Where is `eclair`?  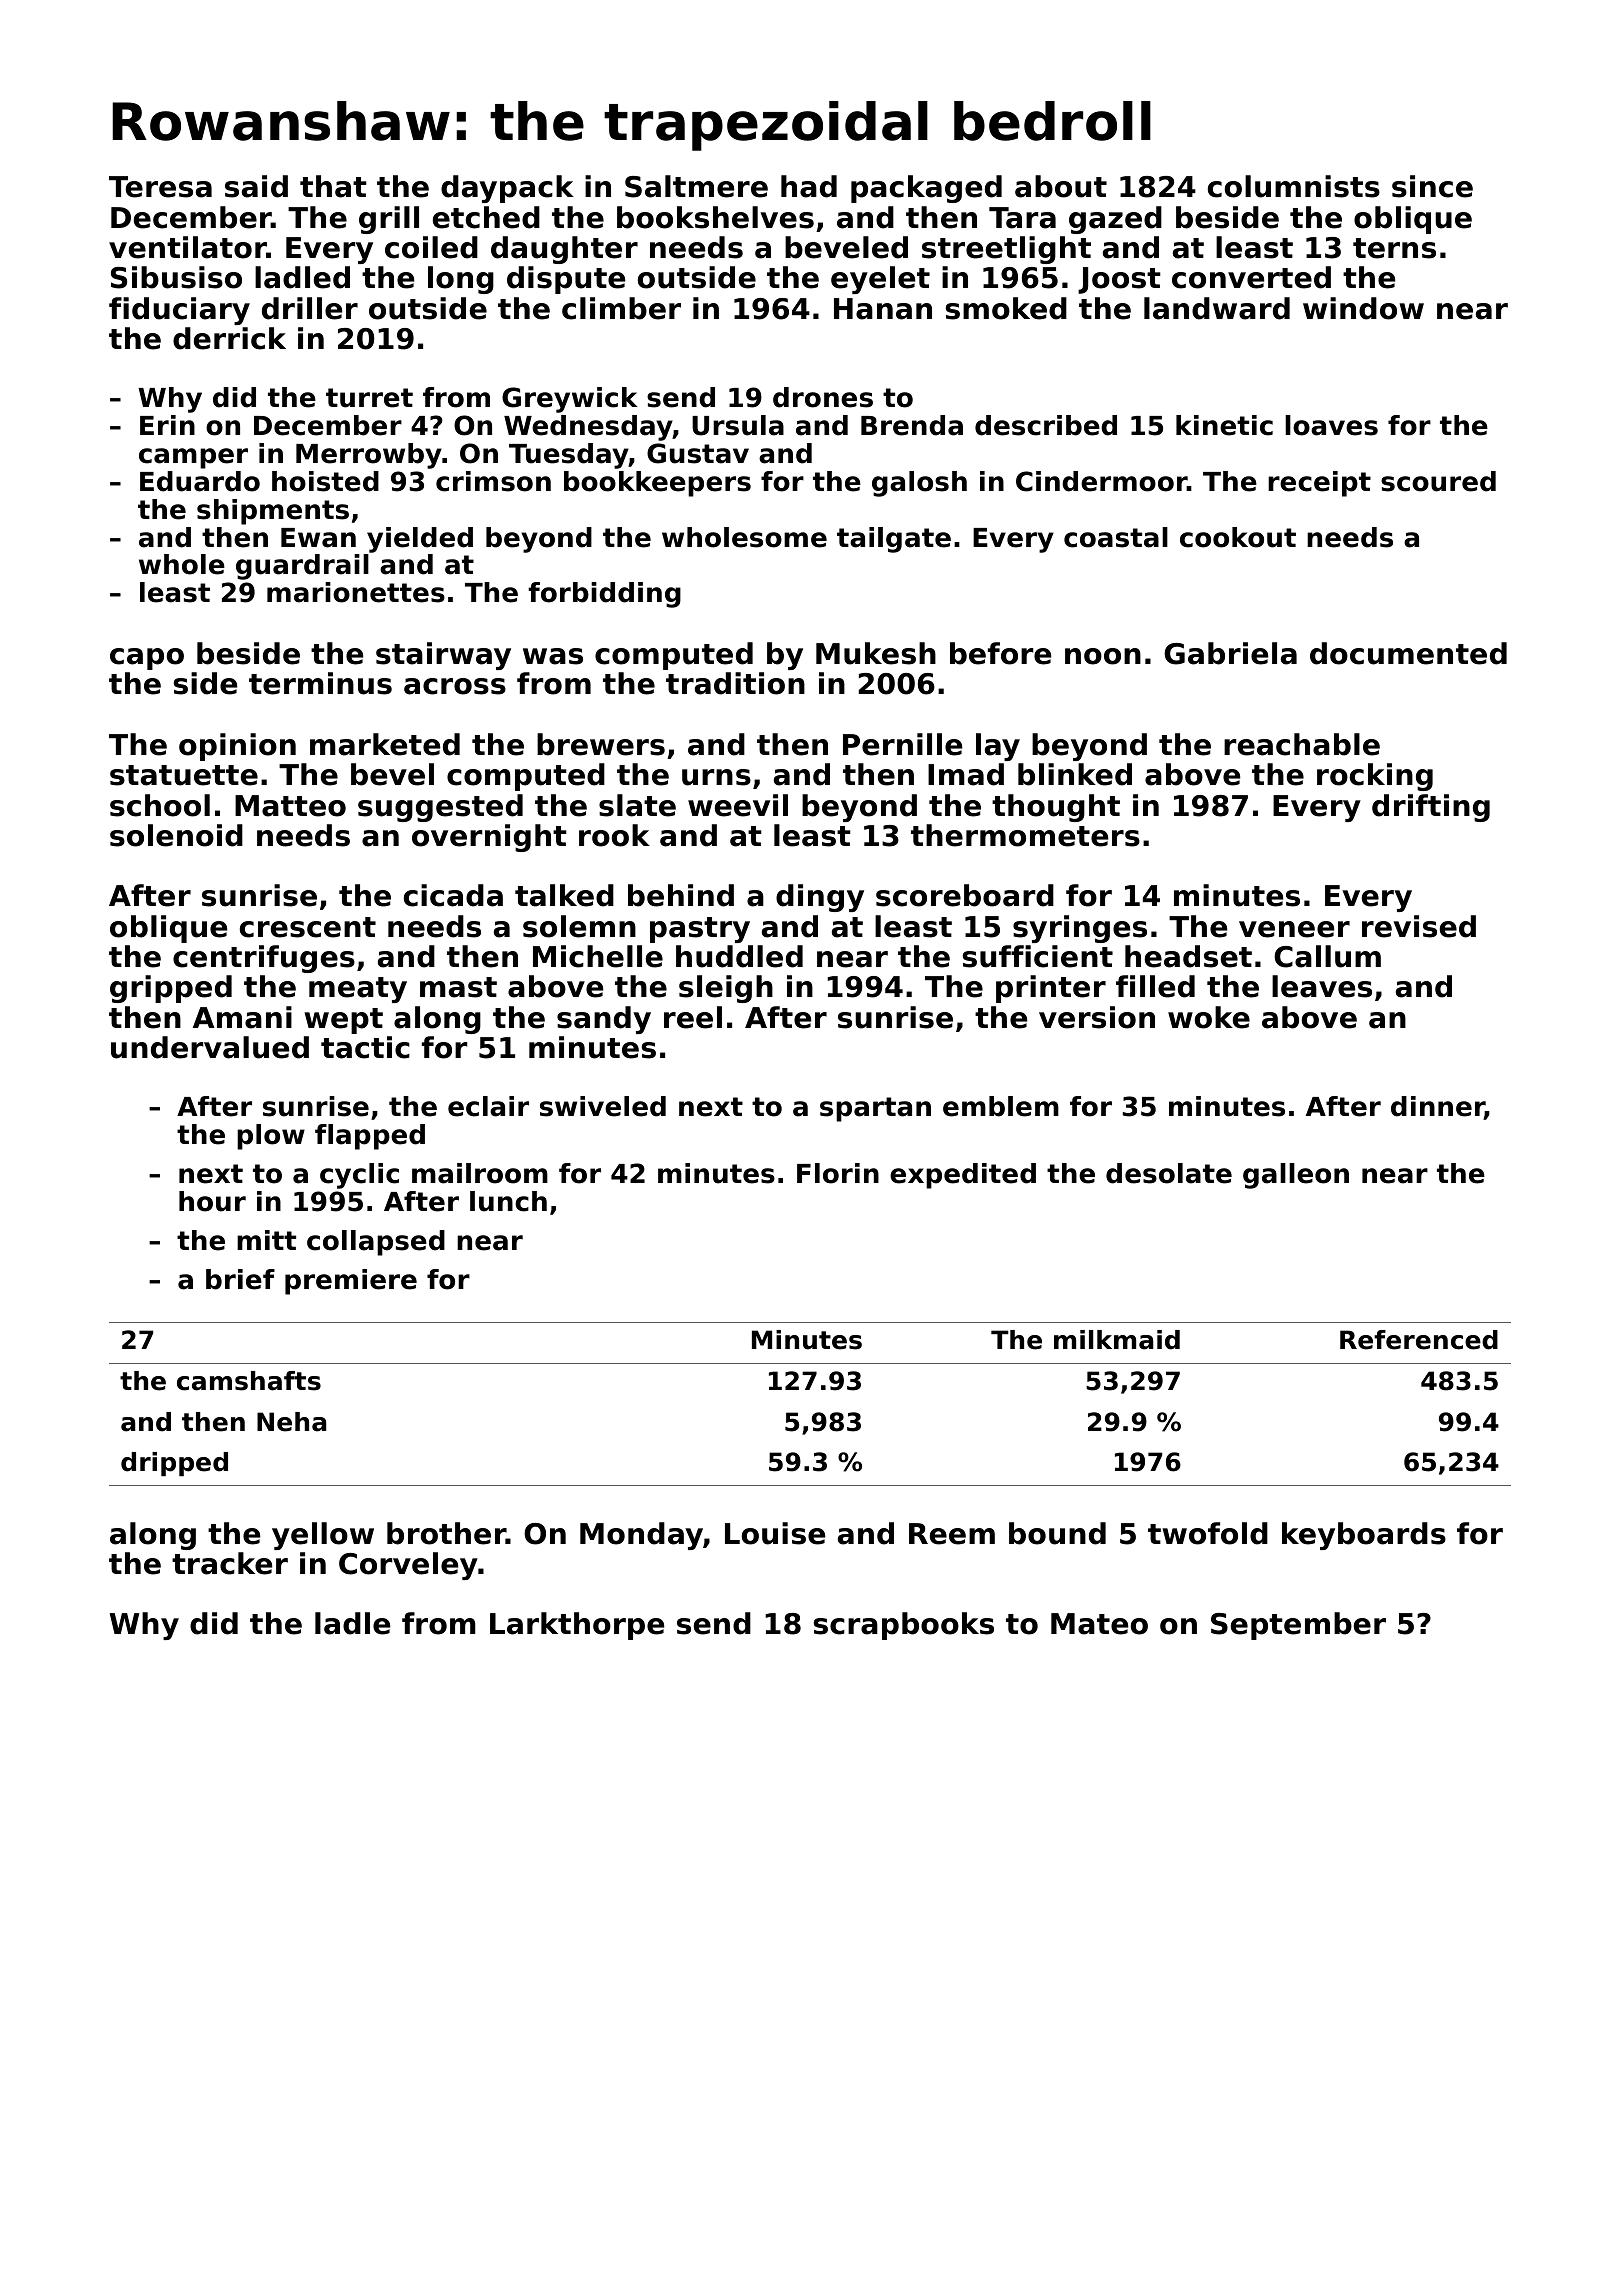
eclair is located at coordinates (488, 1106).
